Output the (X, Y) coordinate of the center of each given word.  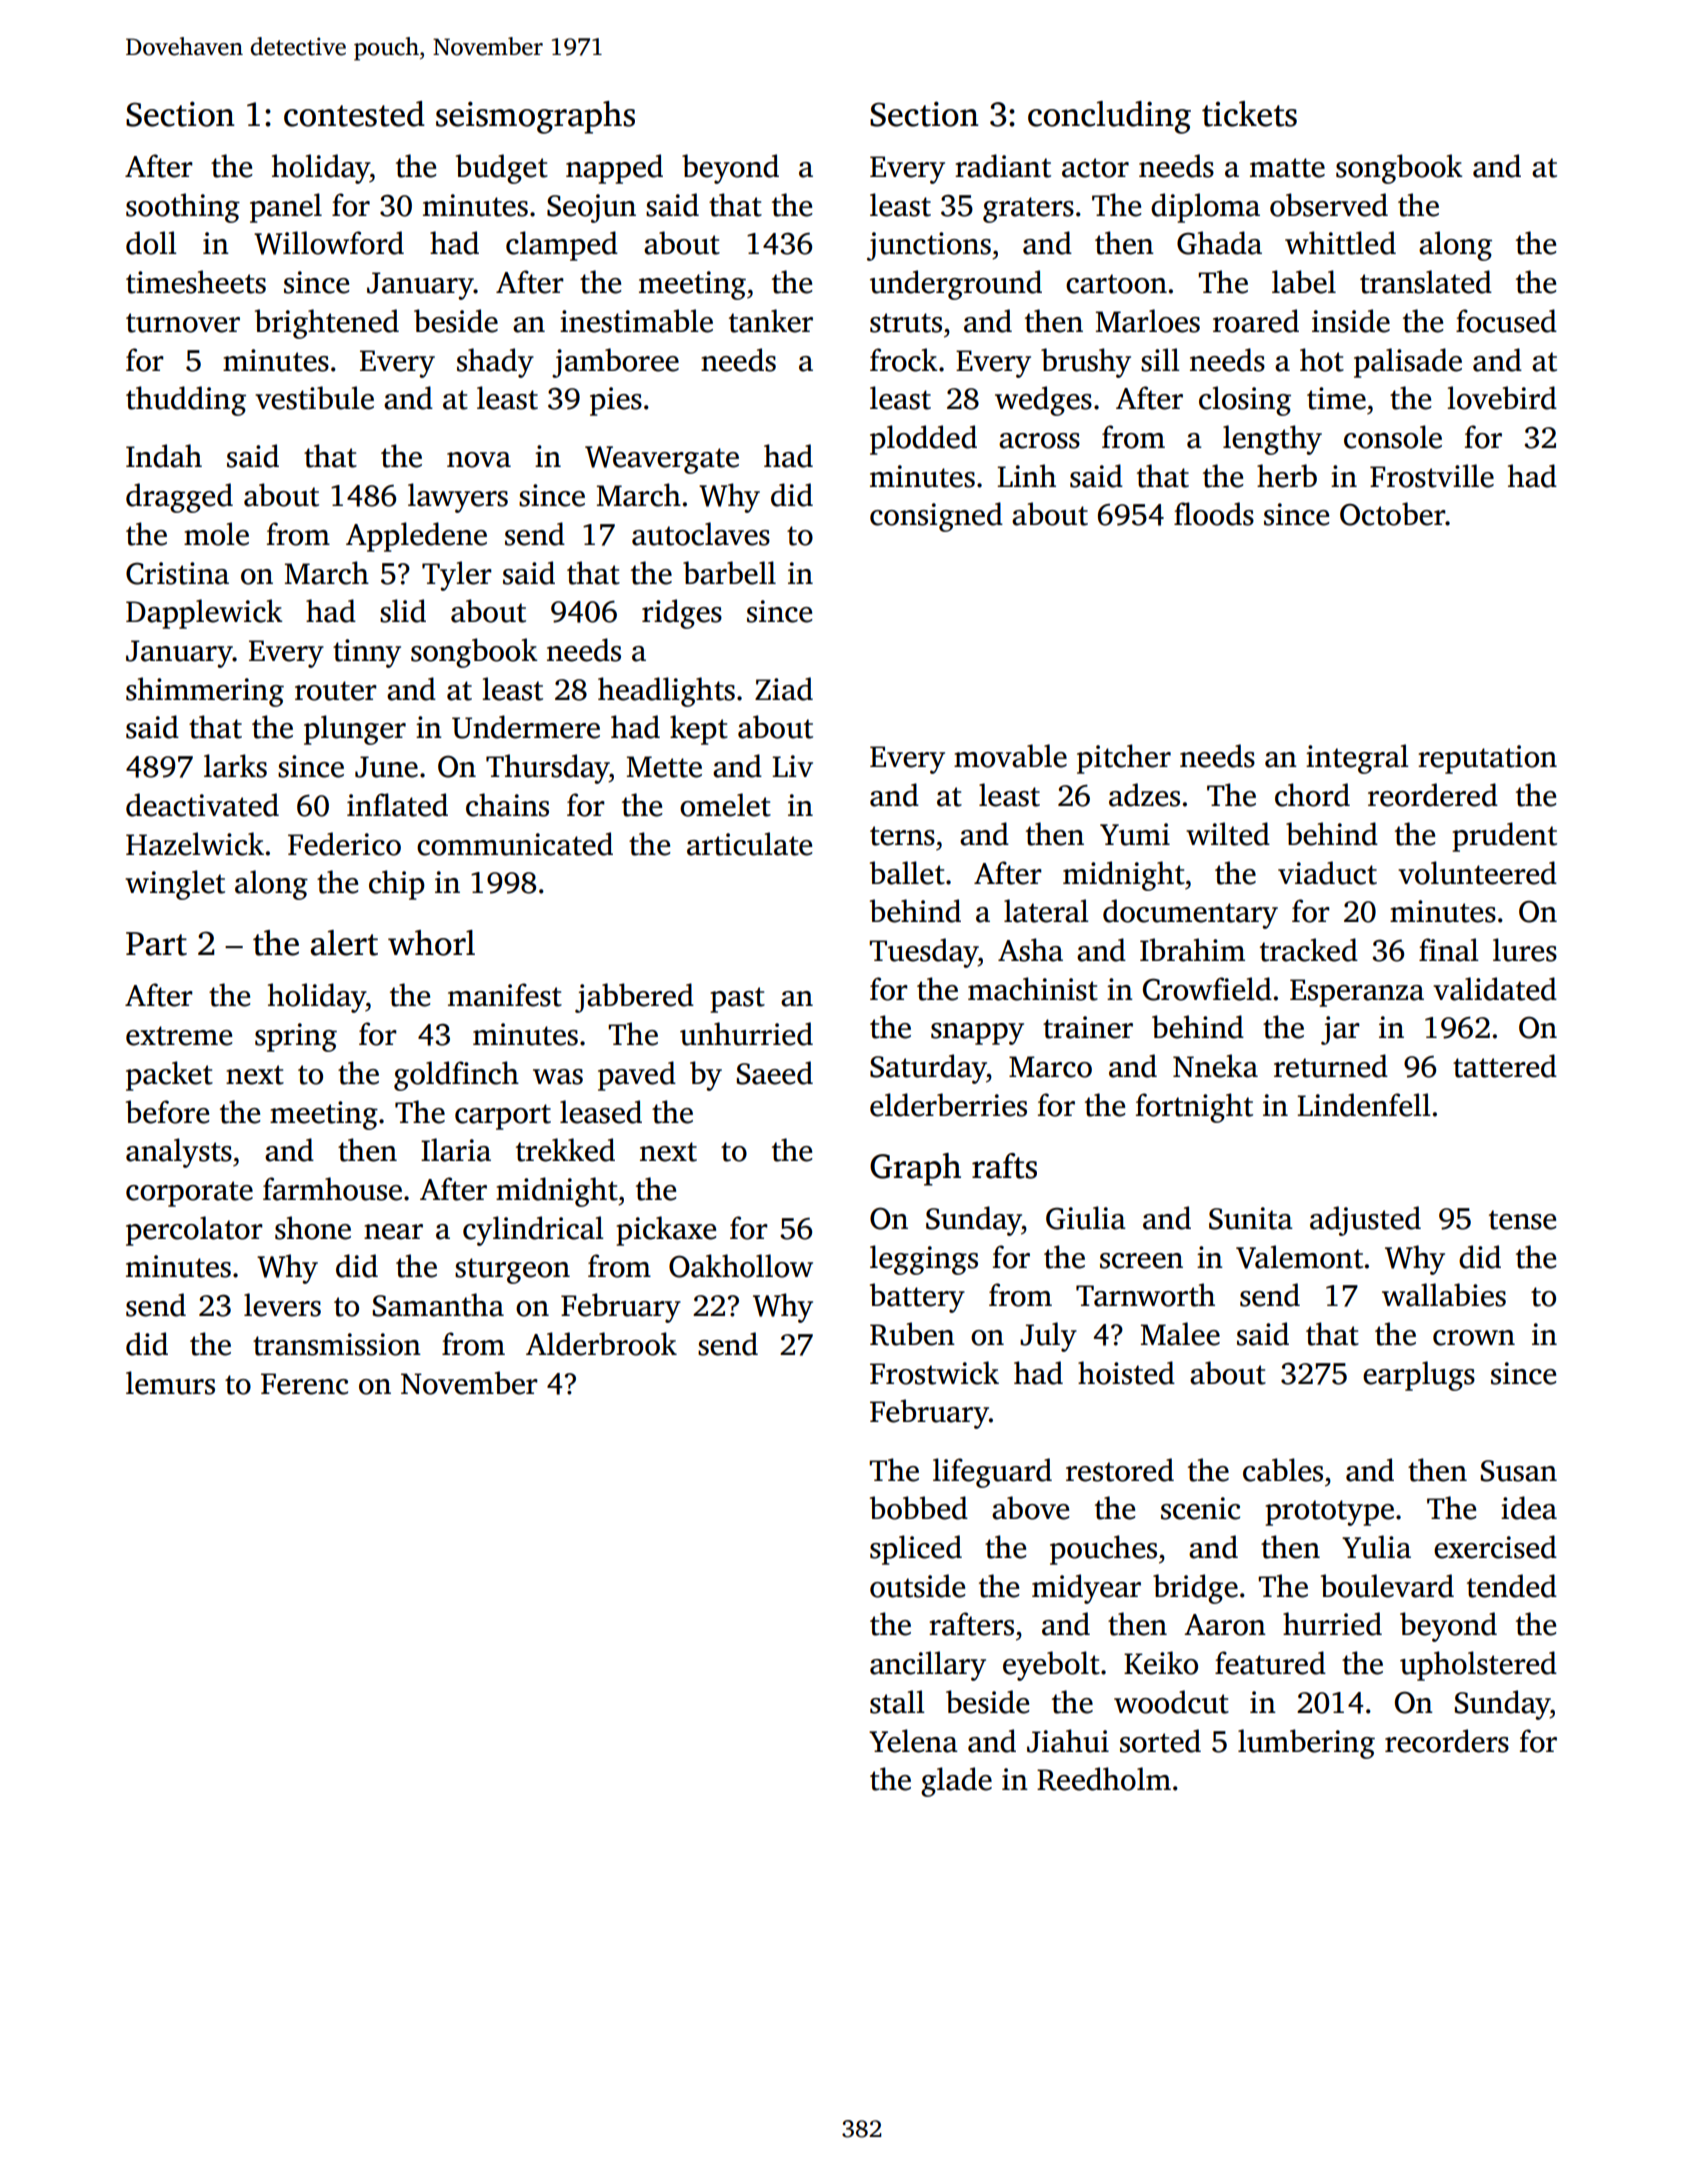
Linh (1026, 475)
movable (1010, 756)
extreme (179, 1036)
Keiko (1161, 1663)
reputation (1487, 759)
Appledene (416, 537)
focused (1506, 321)
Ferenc (304, 1384)
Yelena (913, 1741)
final (1449, 950)
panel (286, 208)
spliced (916, 1550)
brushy (1086, 363)
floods (1214, 514)
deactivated (202, 805)
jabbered (634, 998)
